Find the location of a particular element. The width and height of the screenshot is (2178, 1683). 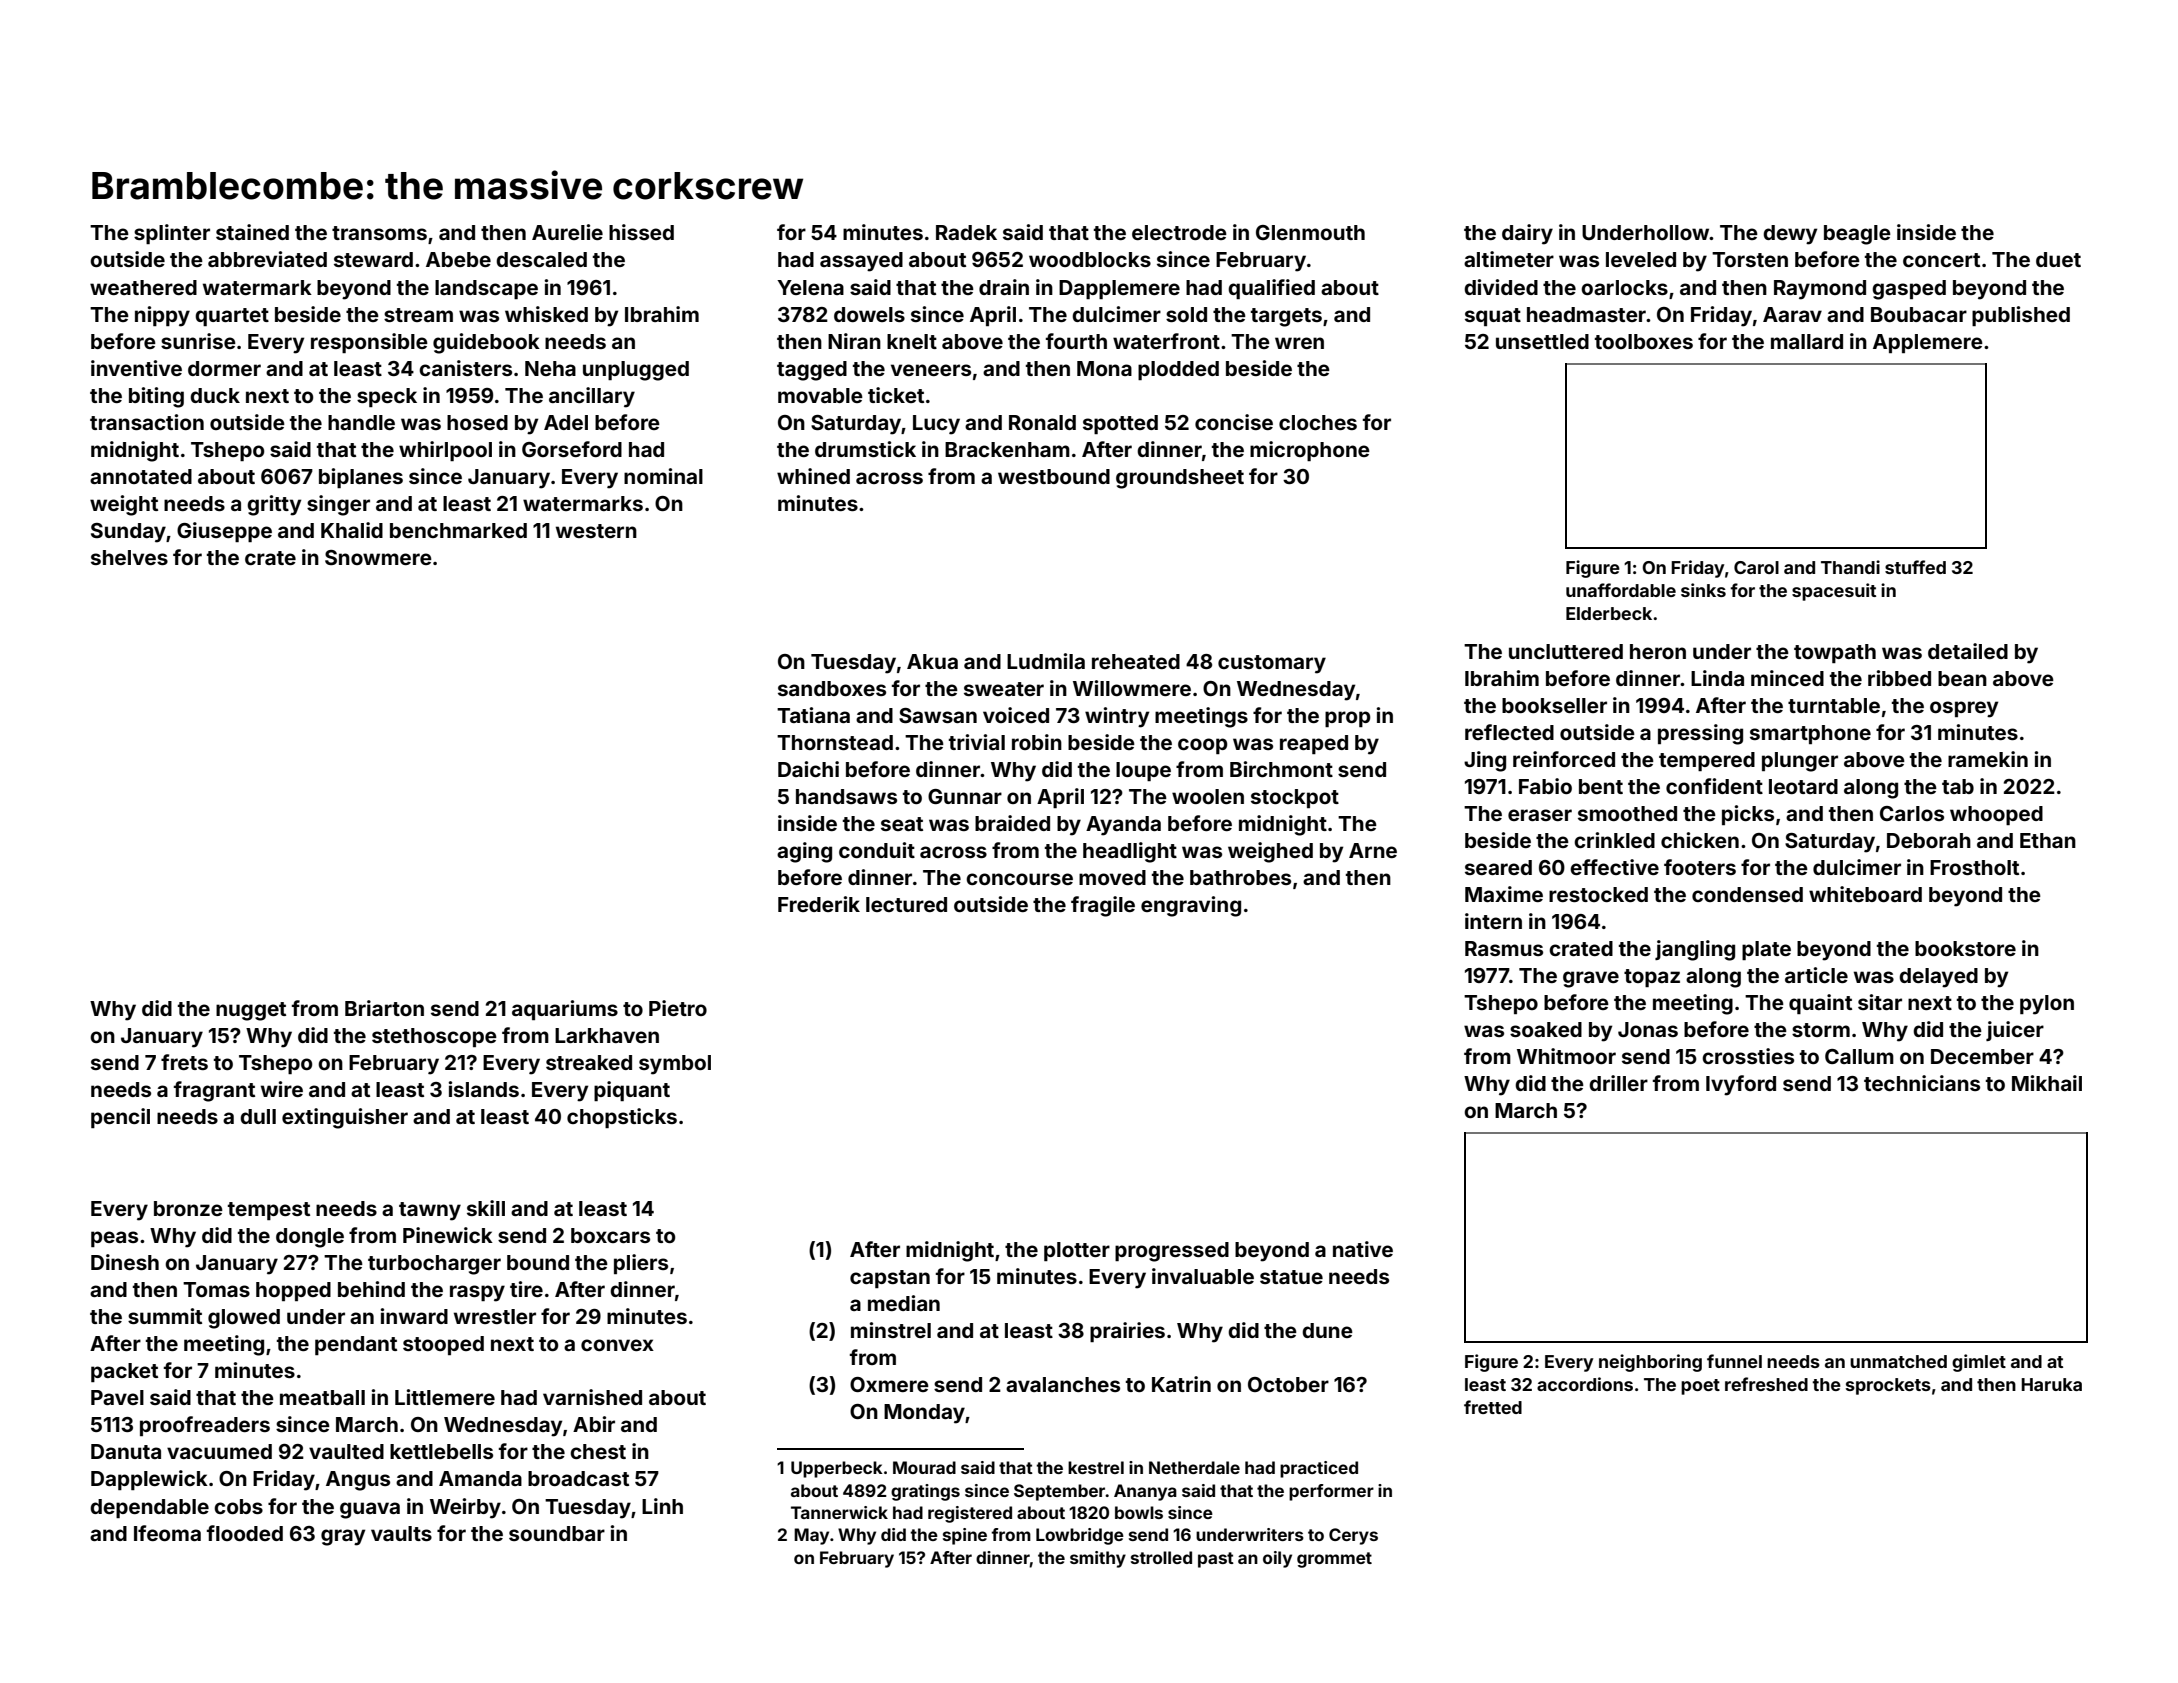

Daichi is located at coordinates (808, 769).
